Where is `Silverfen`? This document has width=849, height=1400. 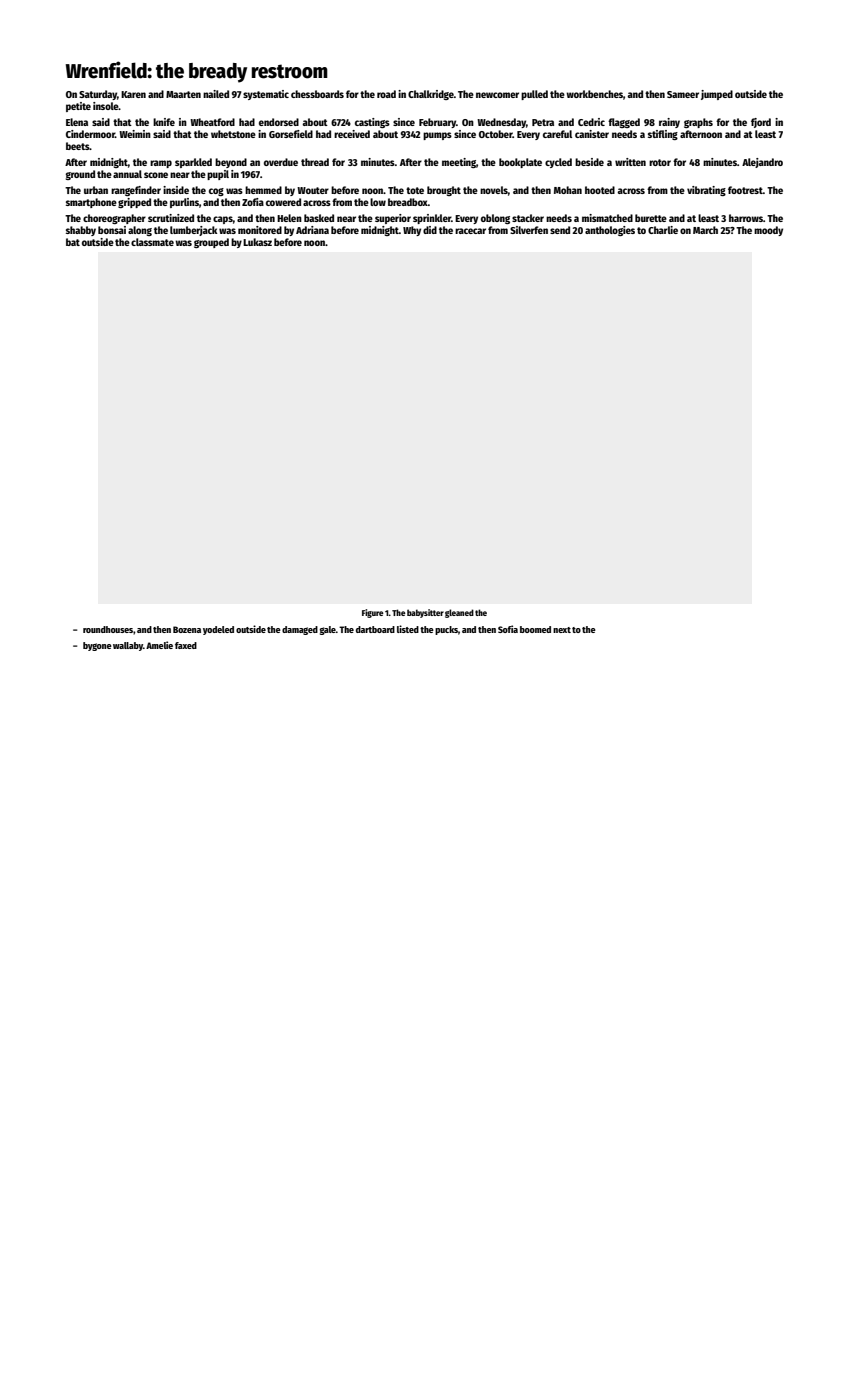
Silverfen is located at coordinates (529, 230).
